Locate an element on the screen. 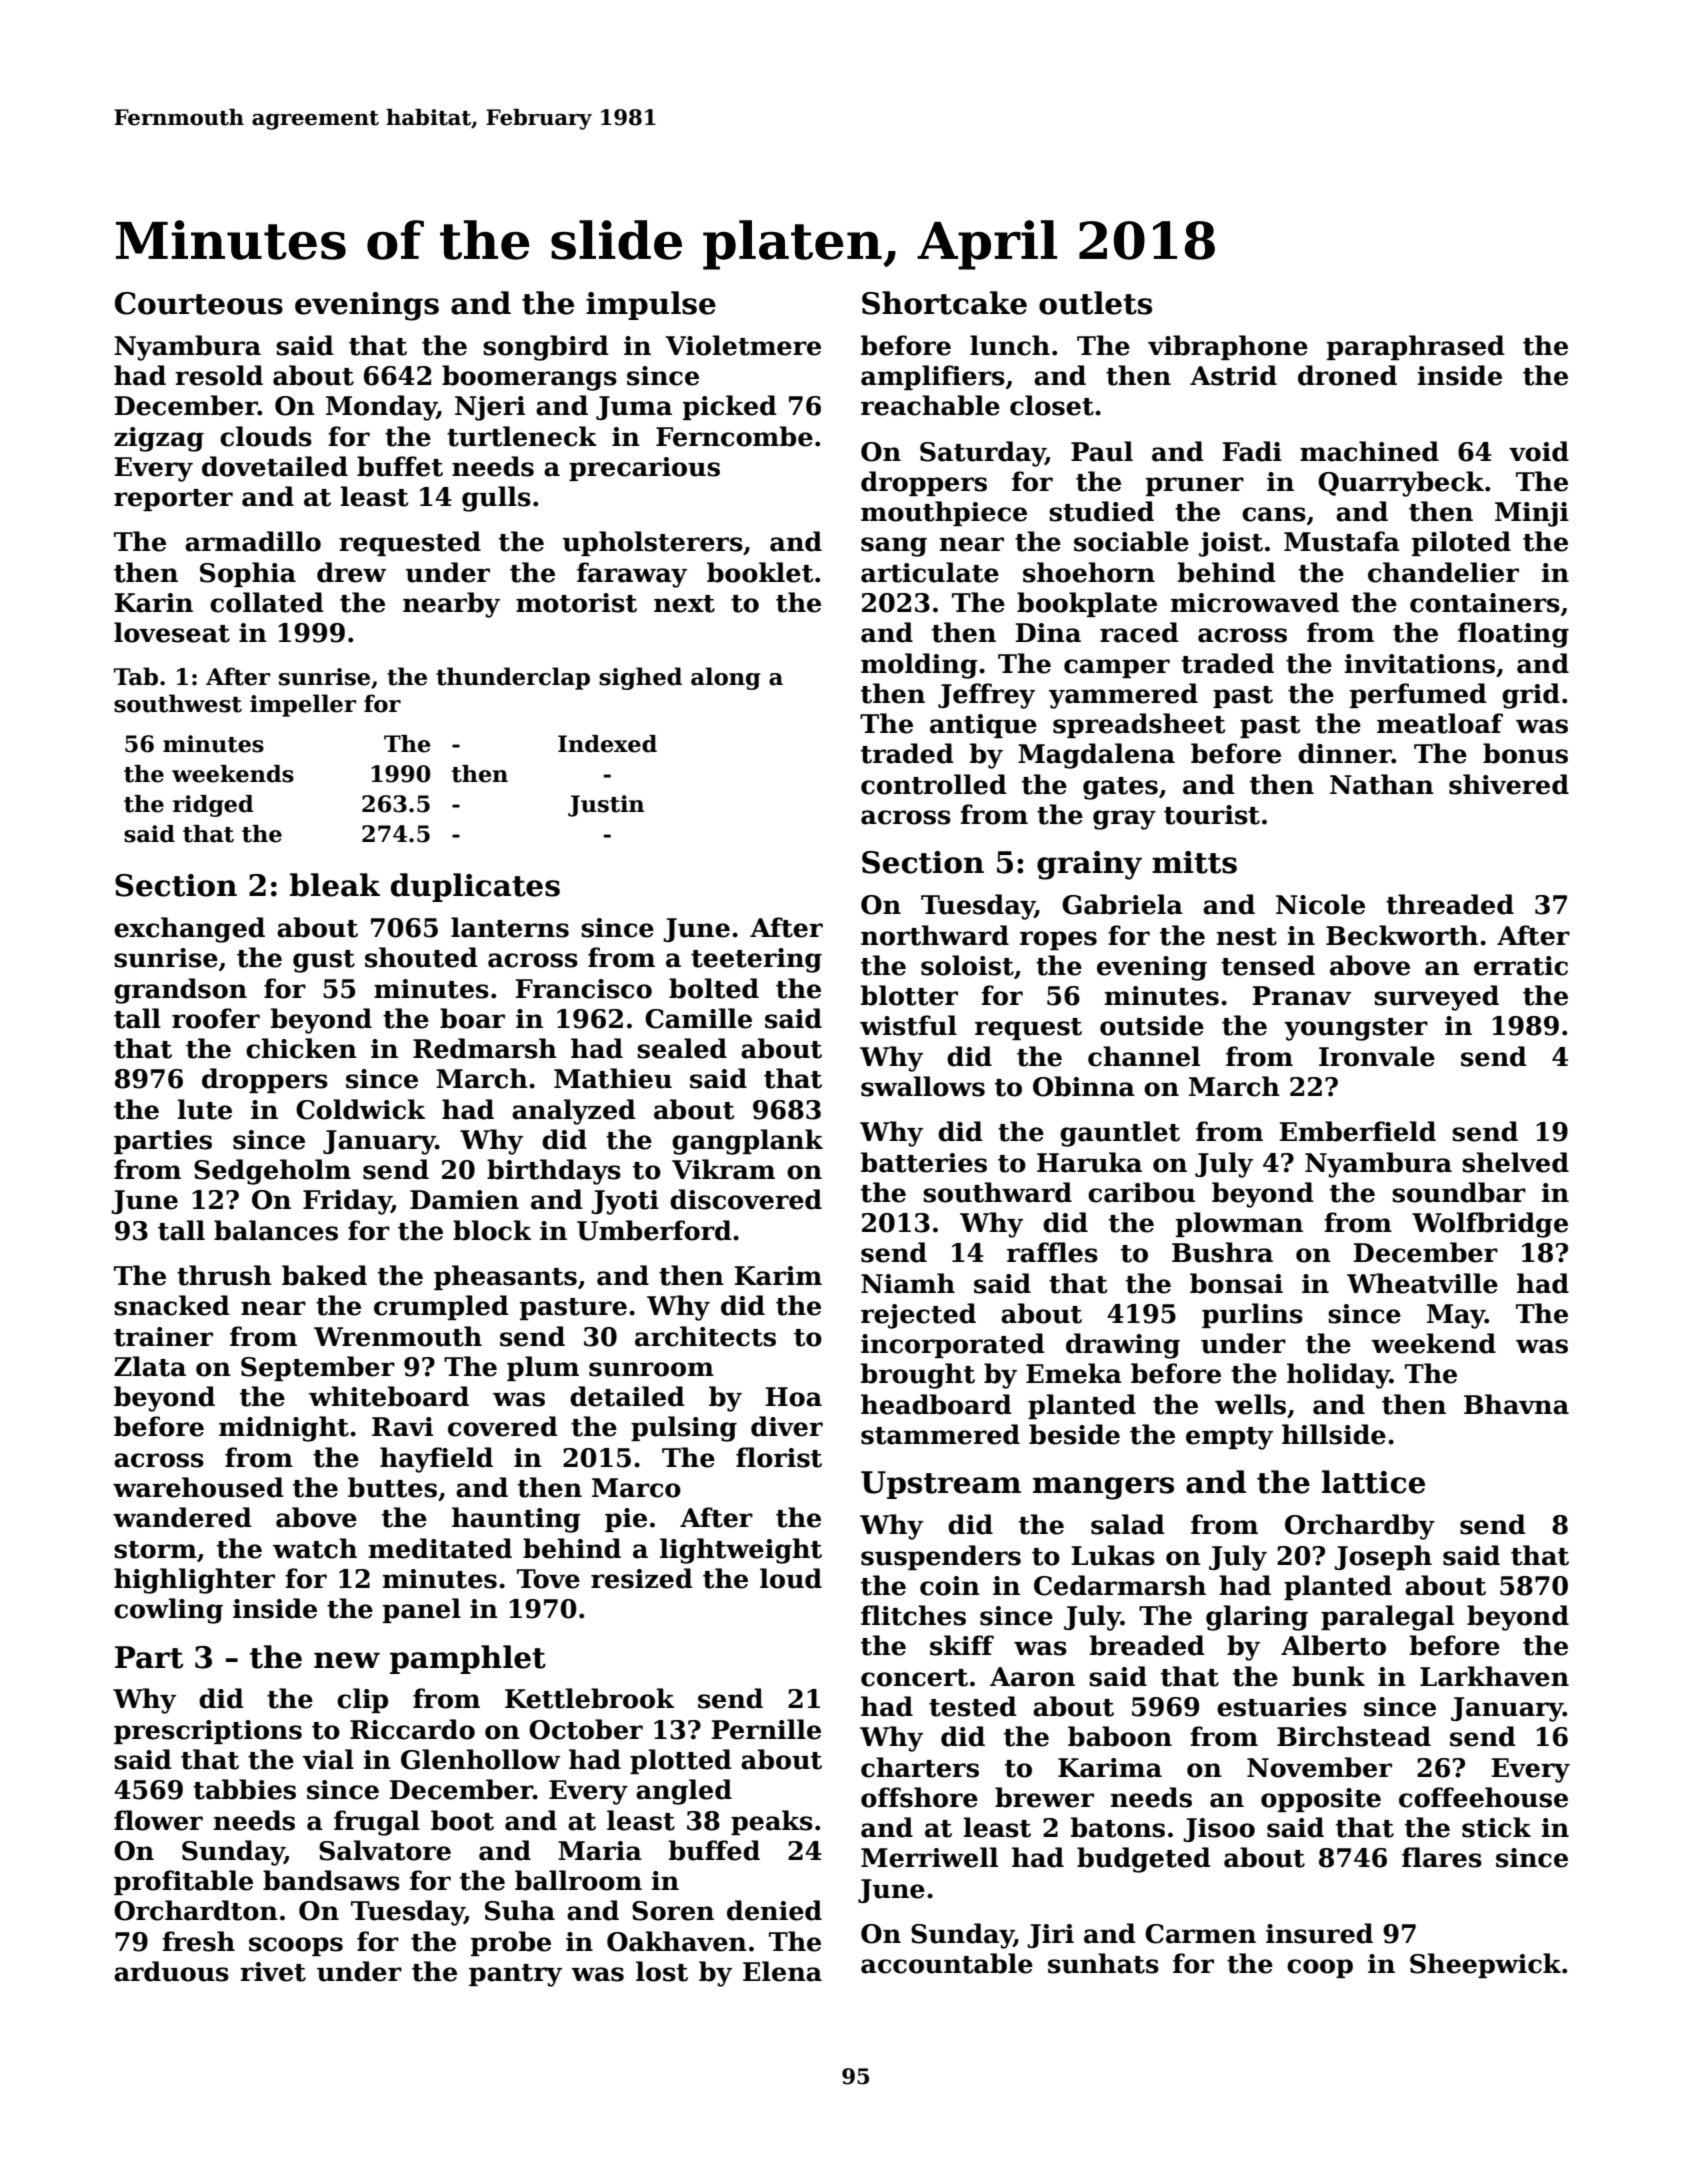 The height and width of the screenshot is (2178, 1683). accountable is located at coordinates (947, 1963).
